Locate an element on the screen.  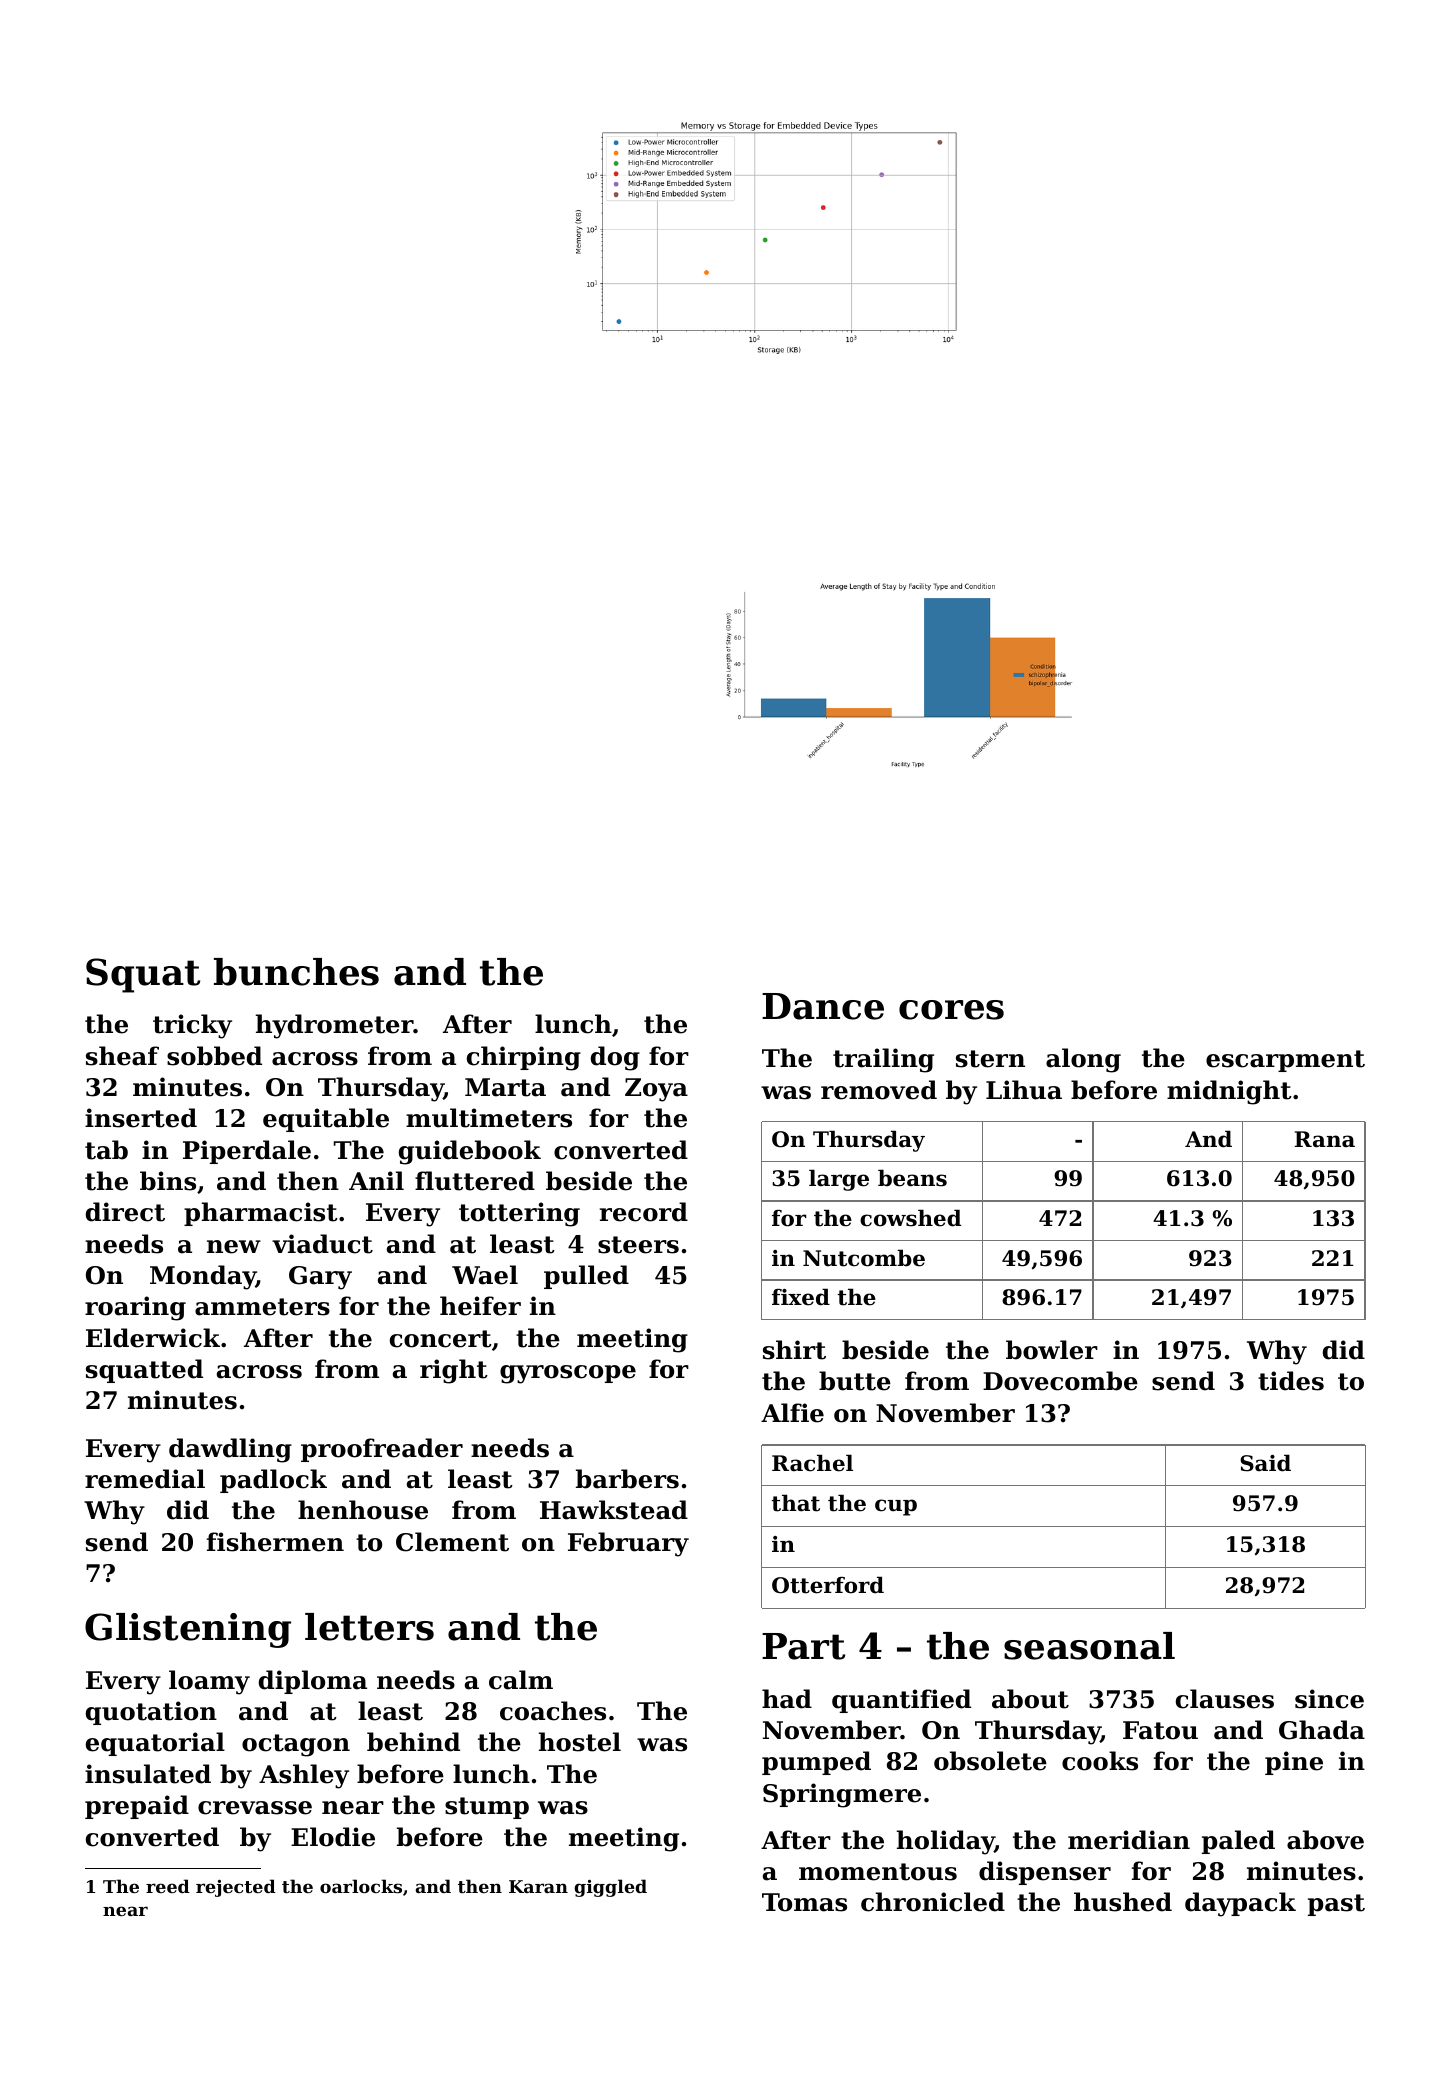
cup is located at coordinates (896, 1507).
